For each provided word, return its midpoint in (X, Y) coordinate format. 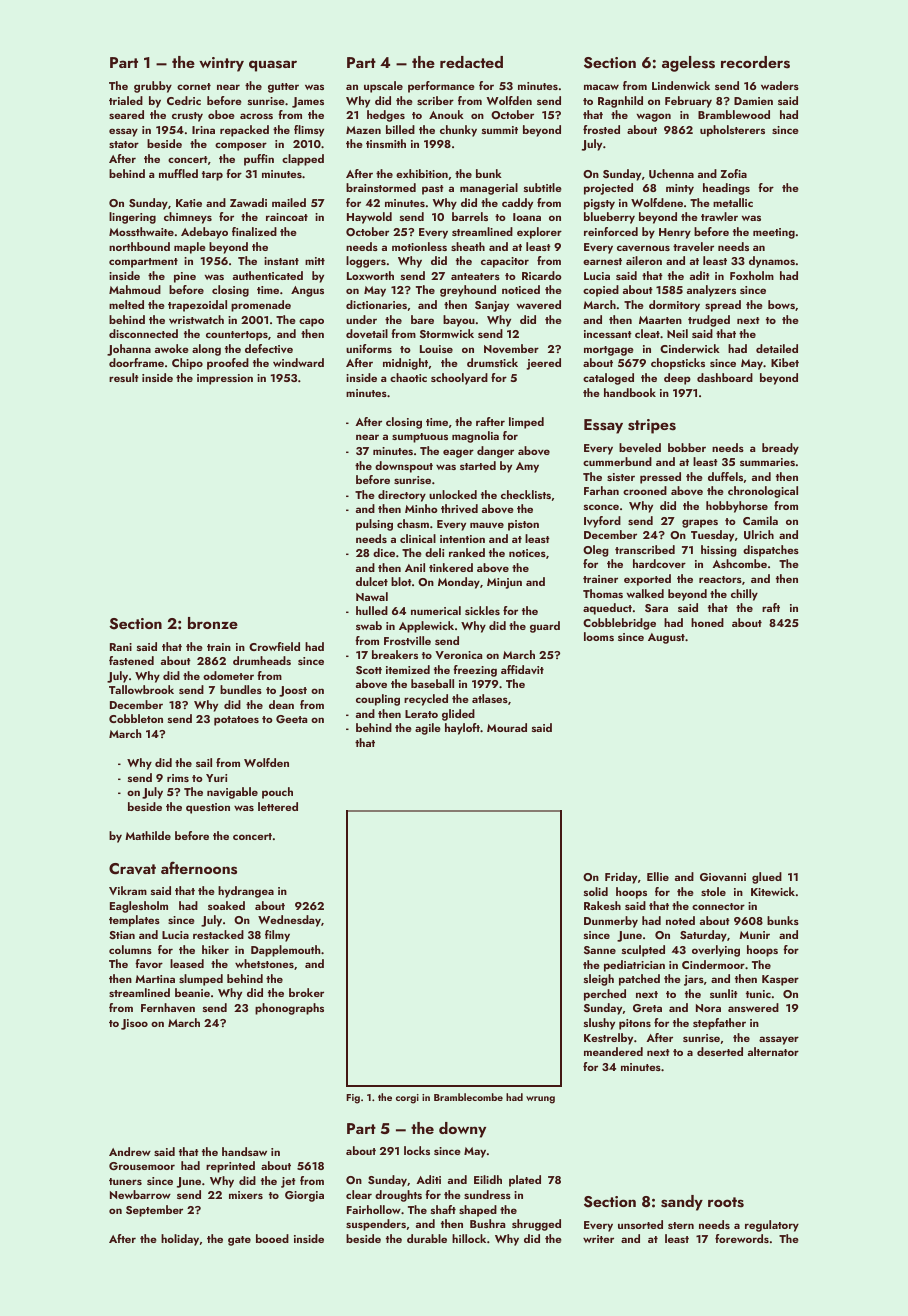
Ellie (658, 876)
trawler (719, 216)
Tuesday (712, 536)
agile (428, 729)
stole (713, 891)
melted (126, 304)
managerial (489, 189)
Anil (415, 567)
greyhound (468, 291)
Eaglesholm (139, 907)
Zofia (733, 173)
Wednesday (289, 921)
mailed (289, 202)
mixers (246, 1195)
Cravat (132, 869)
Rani (121, 647)
